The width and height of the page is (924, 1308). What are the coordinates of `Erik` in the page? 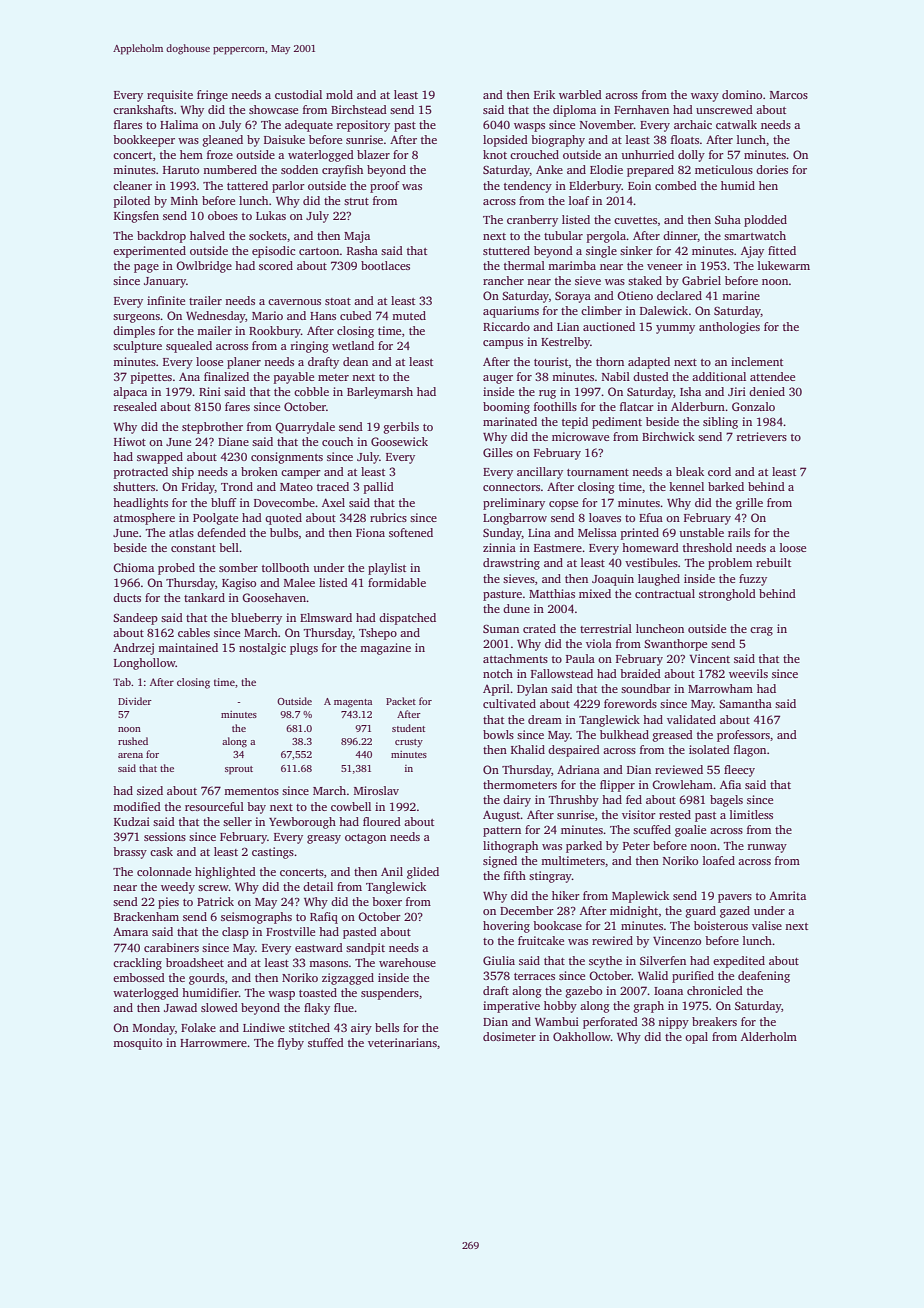 It's located at (544, 94).
